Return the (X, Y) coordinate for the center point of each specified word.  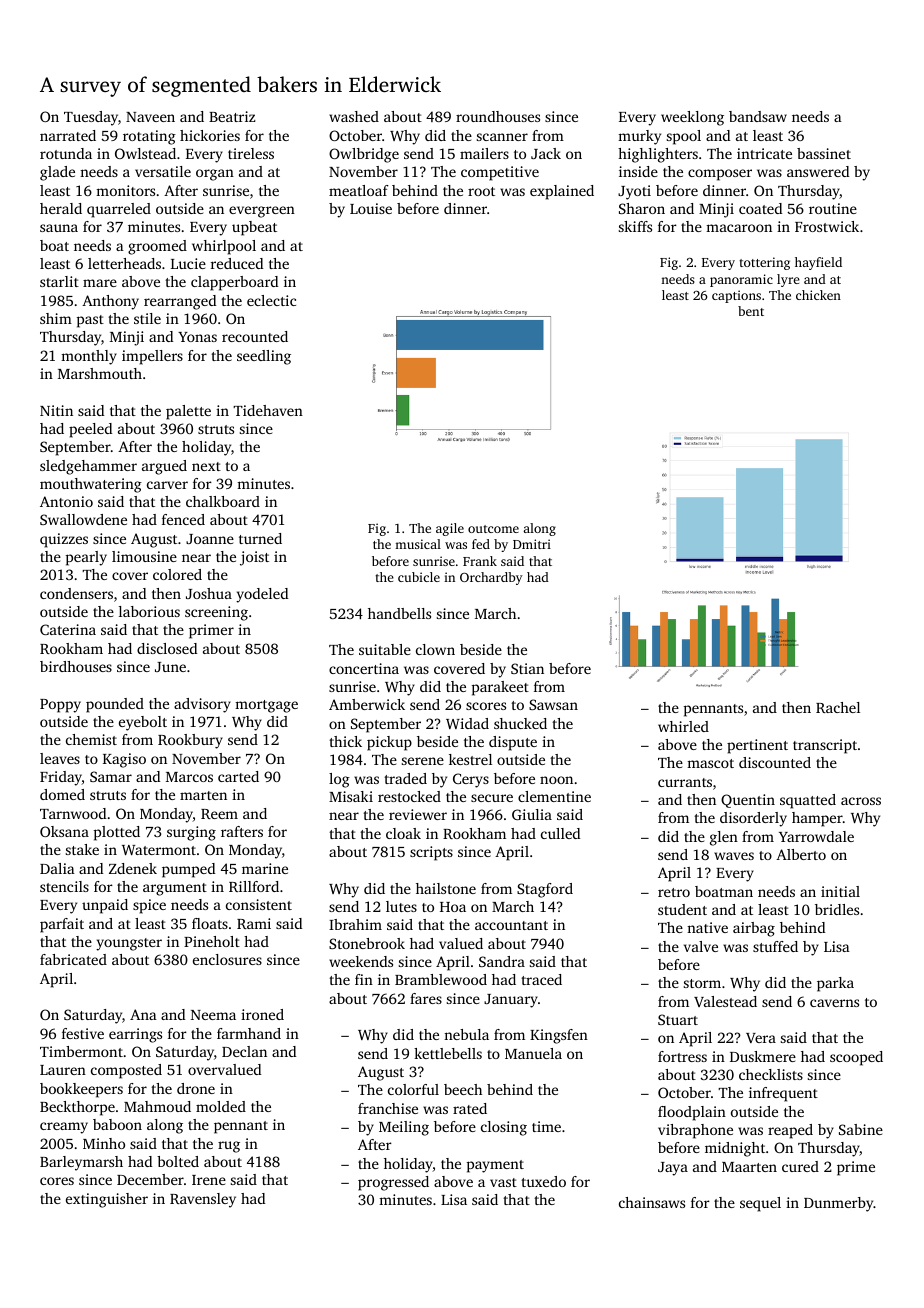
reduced (237, 263)
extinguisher (107, 1200)
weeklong (692, 118)
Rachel (838, 707)
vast (503, 1182)
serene (423, 761)
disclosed (167, 648)
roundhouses (498, 116)
